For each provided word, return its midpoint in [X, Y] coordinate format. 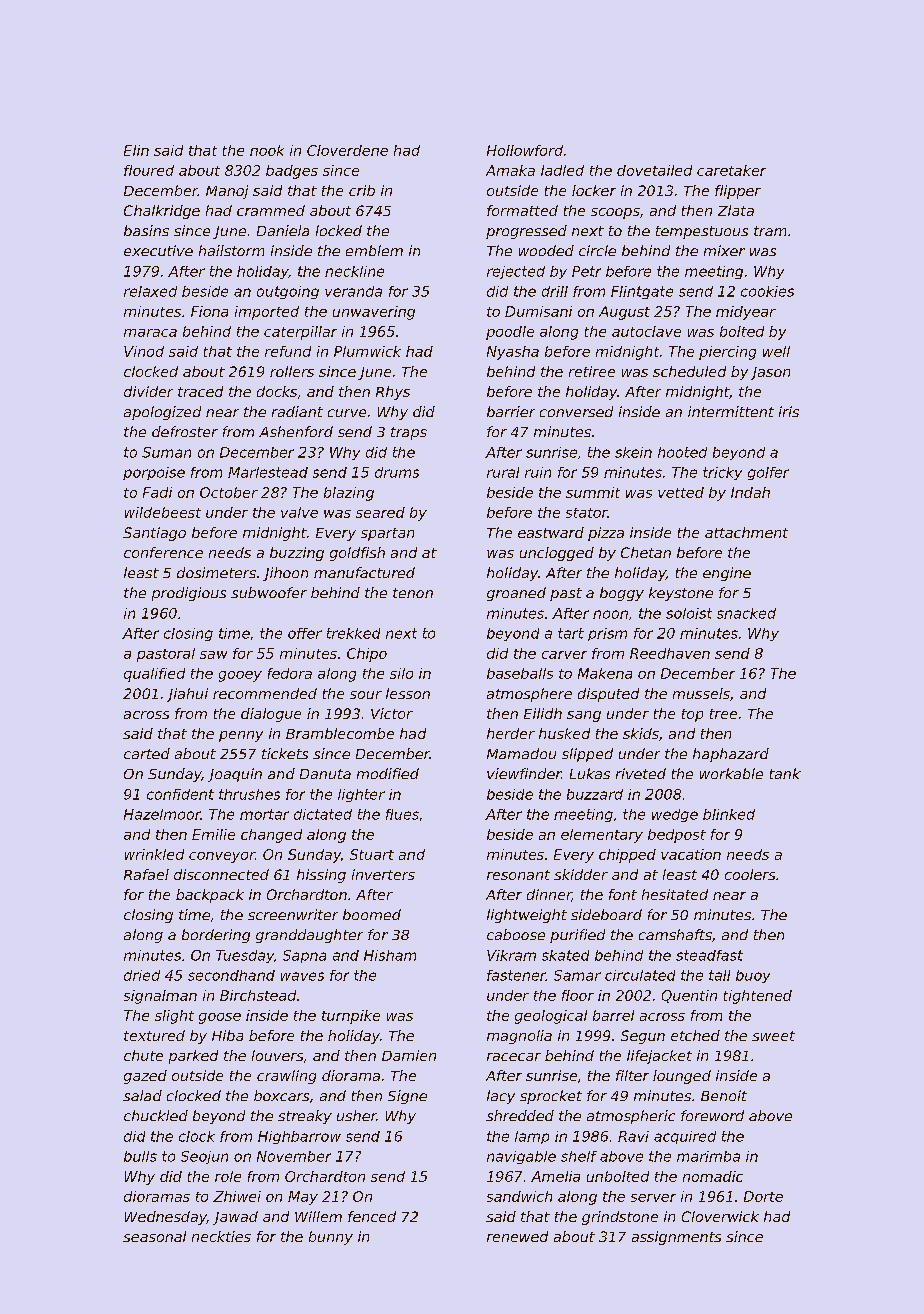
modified [388, 773]
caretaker [731, 170]
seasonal [154, 1236]
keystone [681, 594]
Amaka [510, 170]
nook [267, 150]
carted [147, 753]
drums [397, 472]
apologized [162, 413]
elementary [602, 836]
